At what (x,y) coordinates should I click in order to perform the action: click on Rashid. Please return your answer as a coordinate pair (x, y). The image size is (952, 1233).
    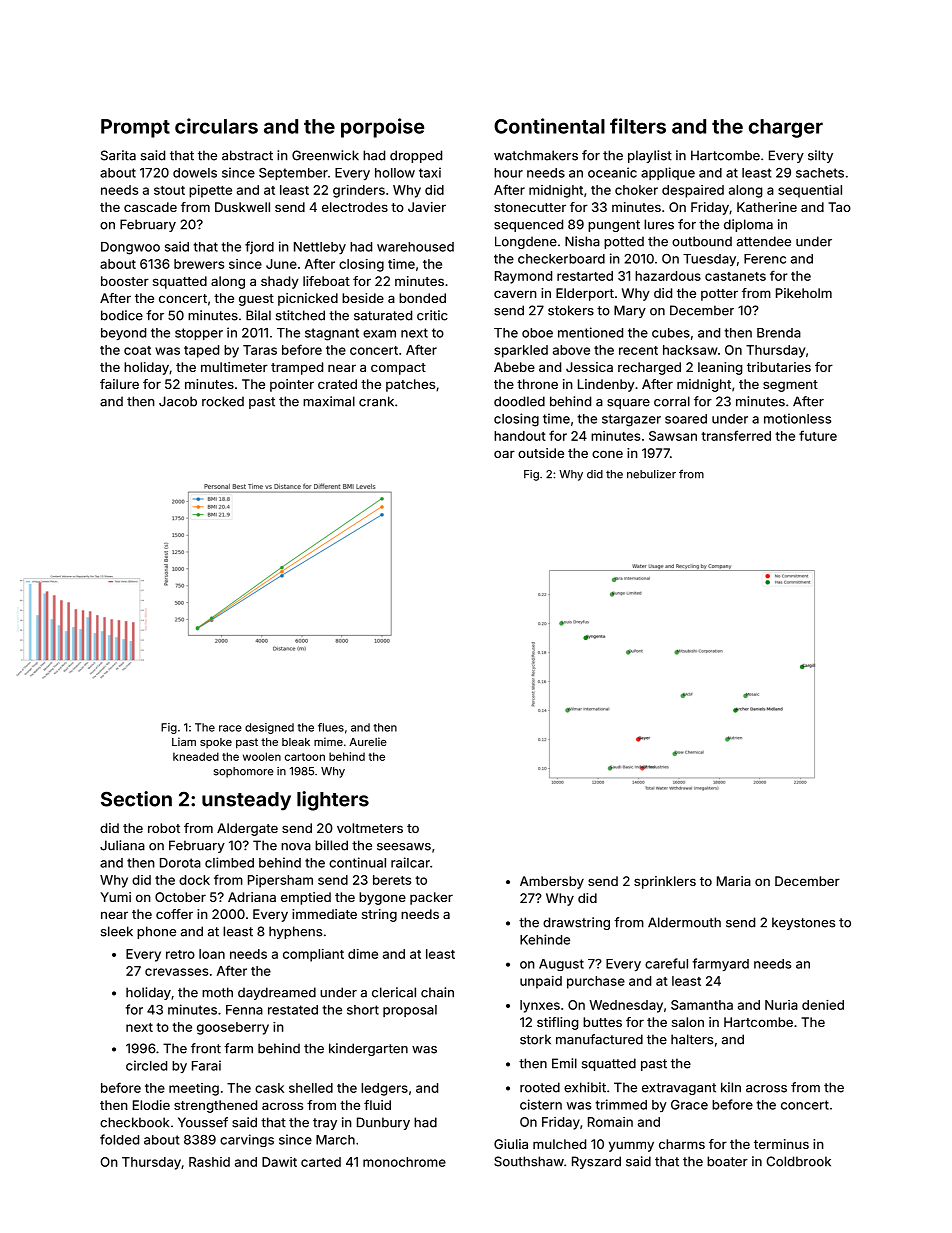
    Looking at the image, I should click on (209, 1162).
